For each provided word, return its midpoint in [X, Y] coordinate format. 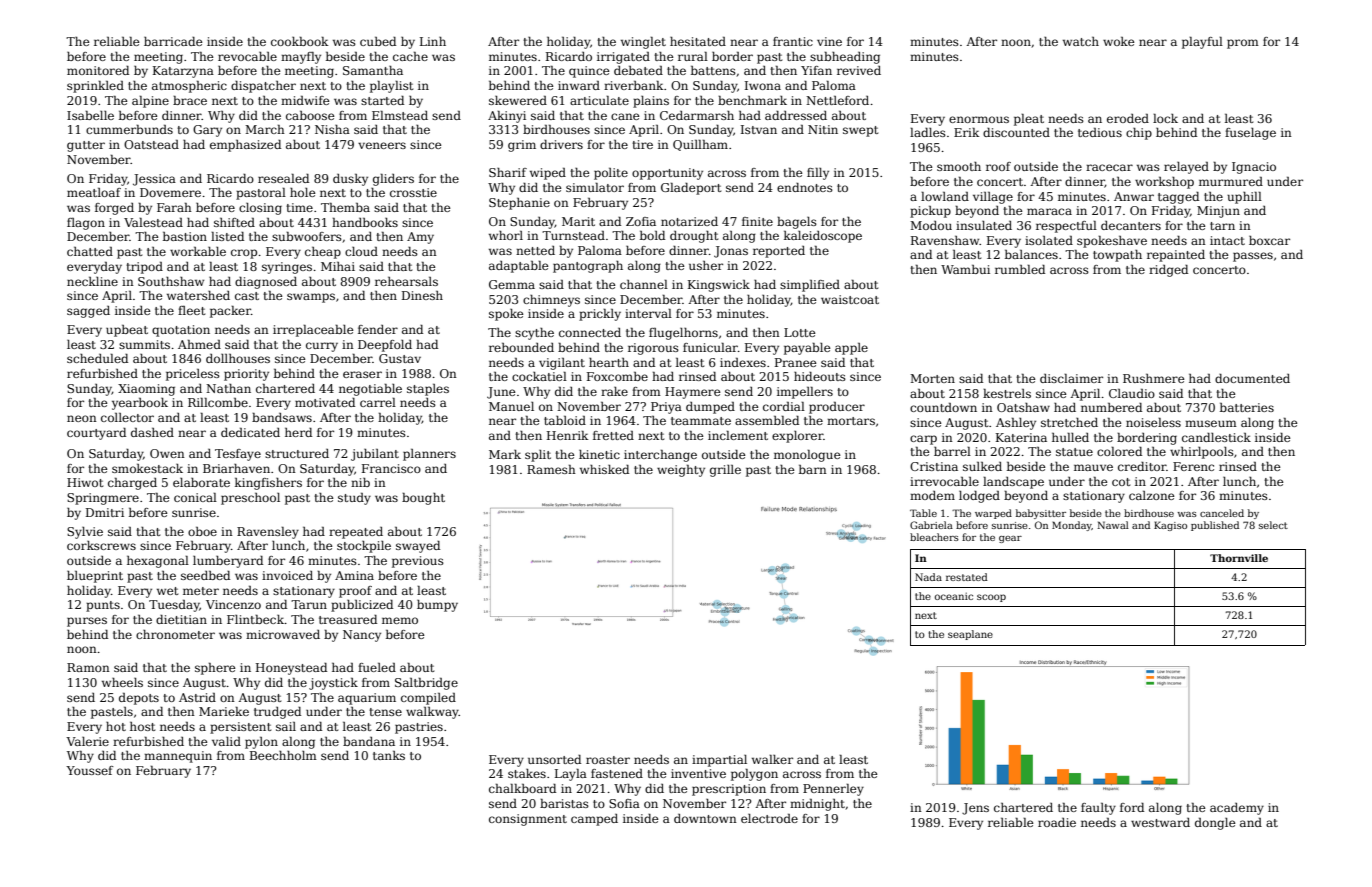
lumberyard [228, 562]
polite [611, 174]
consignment [528, 820]
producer [837, 408]
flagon [86, 224]
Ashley [1016, 424]
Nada [928, 577]
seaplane [970, 635]
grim [522, 146]
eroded [1128, 118]
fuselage [1250, 134]
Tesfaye [238, 455]
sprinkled [95, 87]
